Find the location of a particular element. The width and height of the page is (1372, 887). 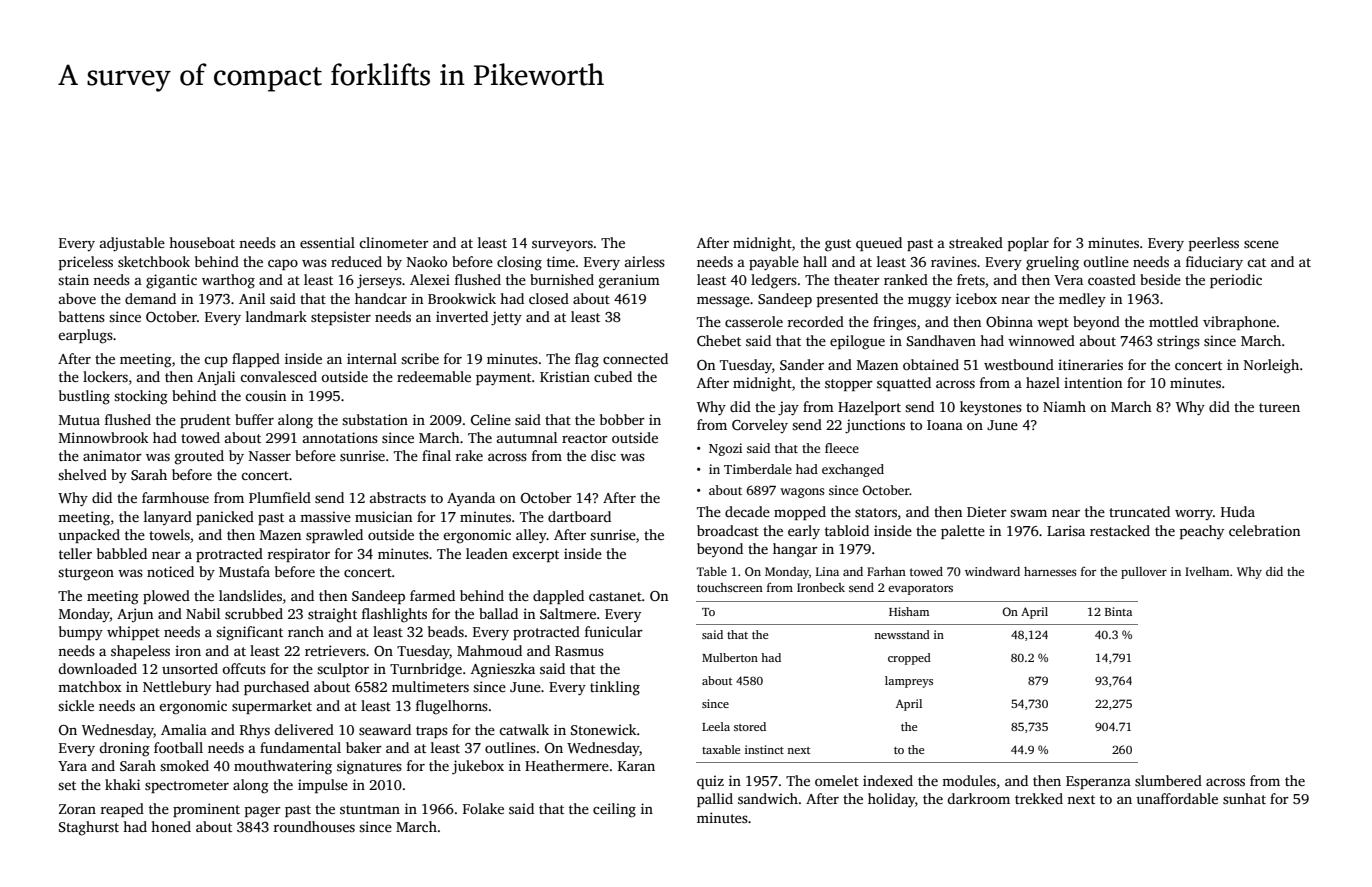

gust is located at coordinates (838, 245).
